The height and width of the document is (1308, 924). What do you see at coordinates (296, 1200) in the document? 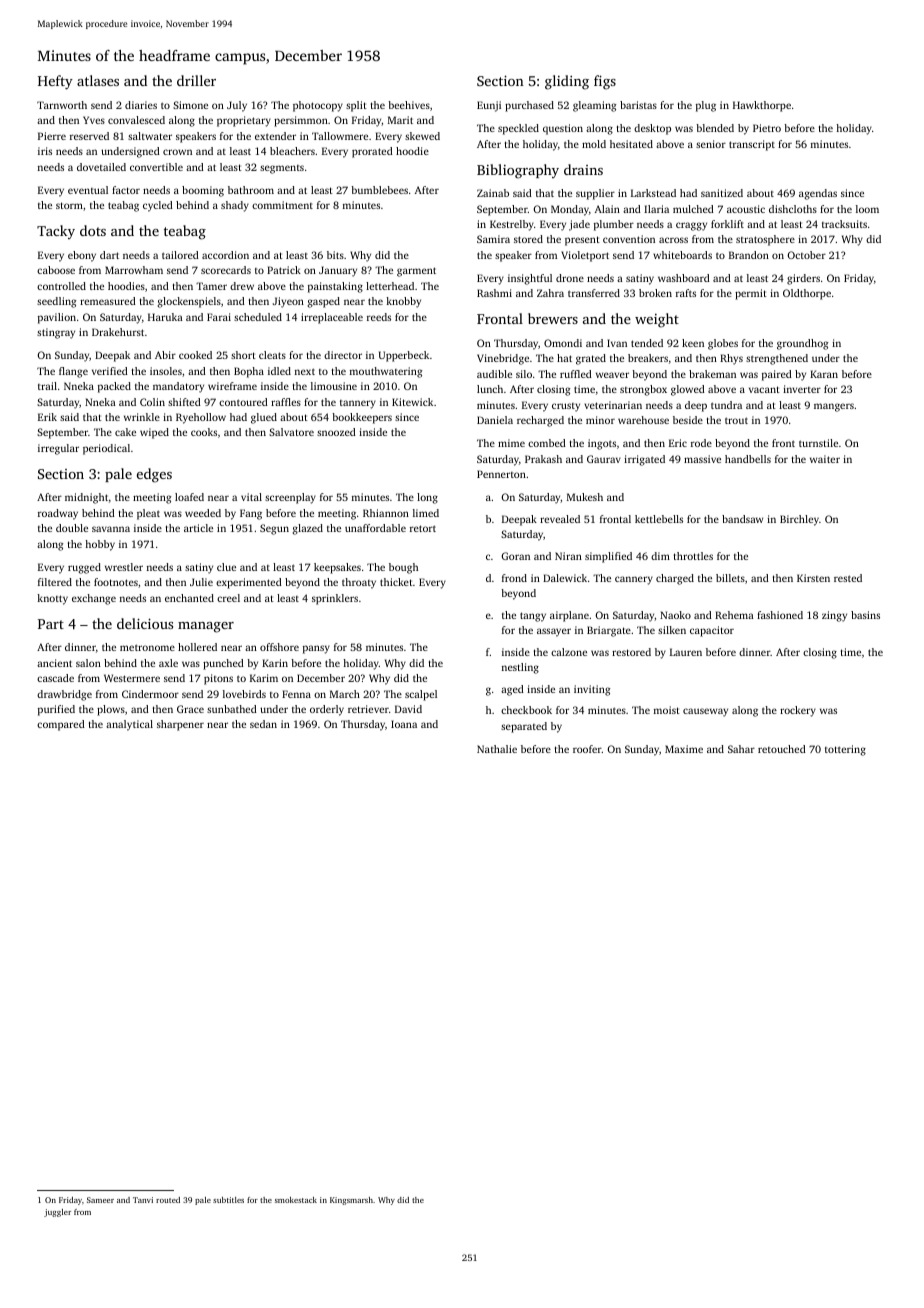
I see `smokestack` at bounding box center [296, 1200].
